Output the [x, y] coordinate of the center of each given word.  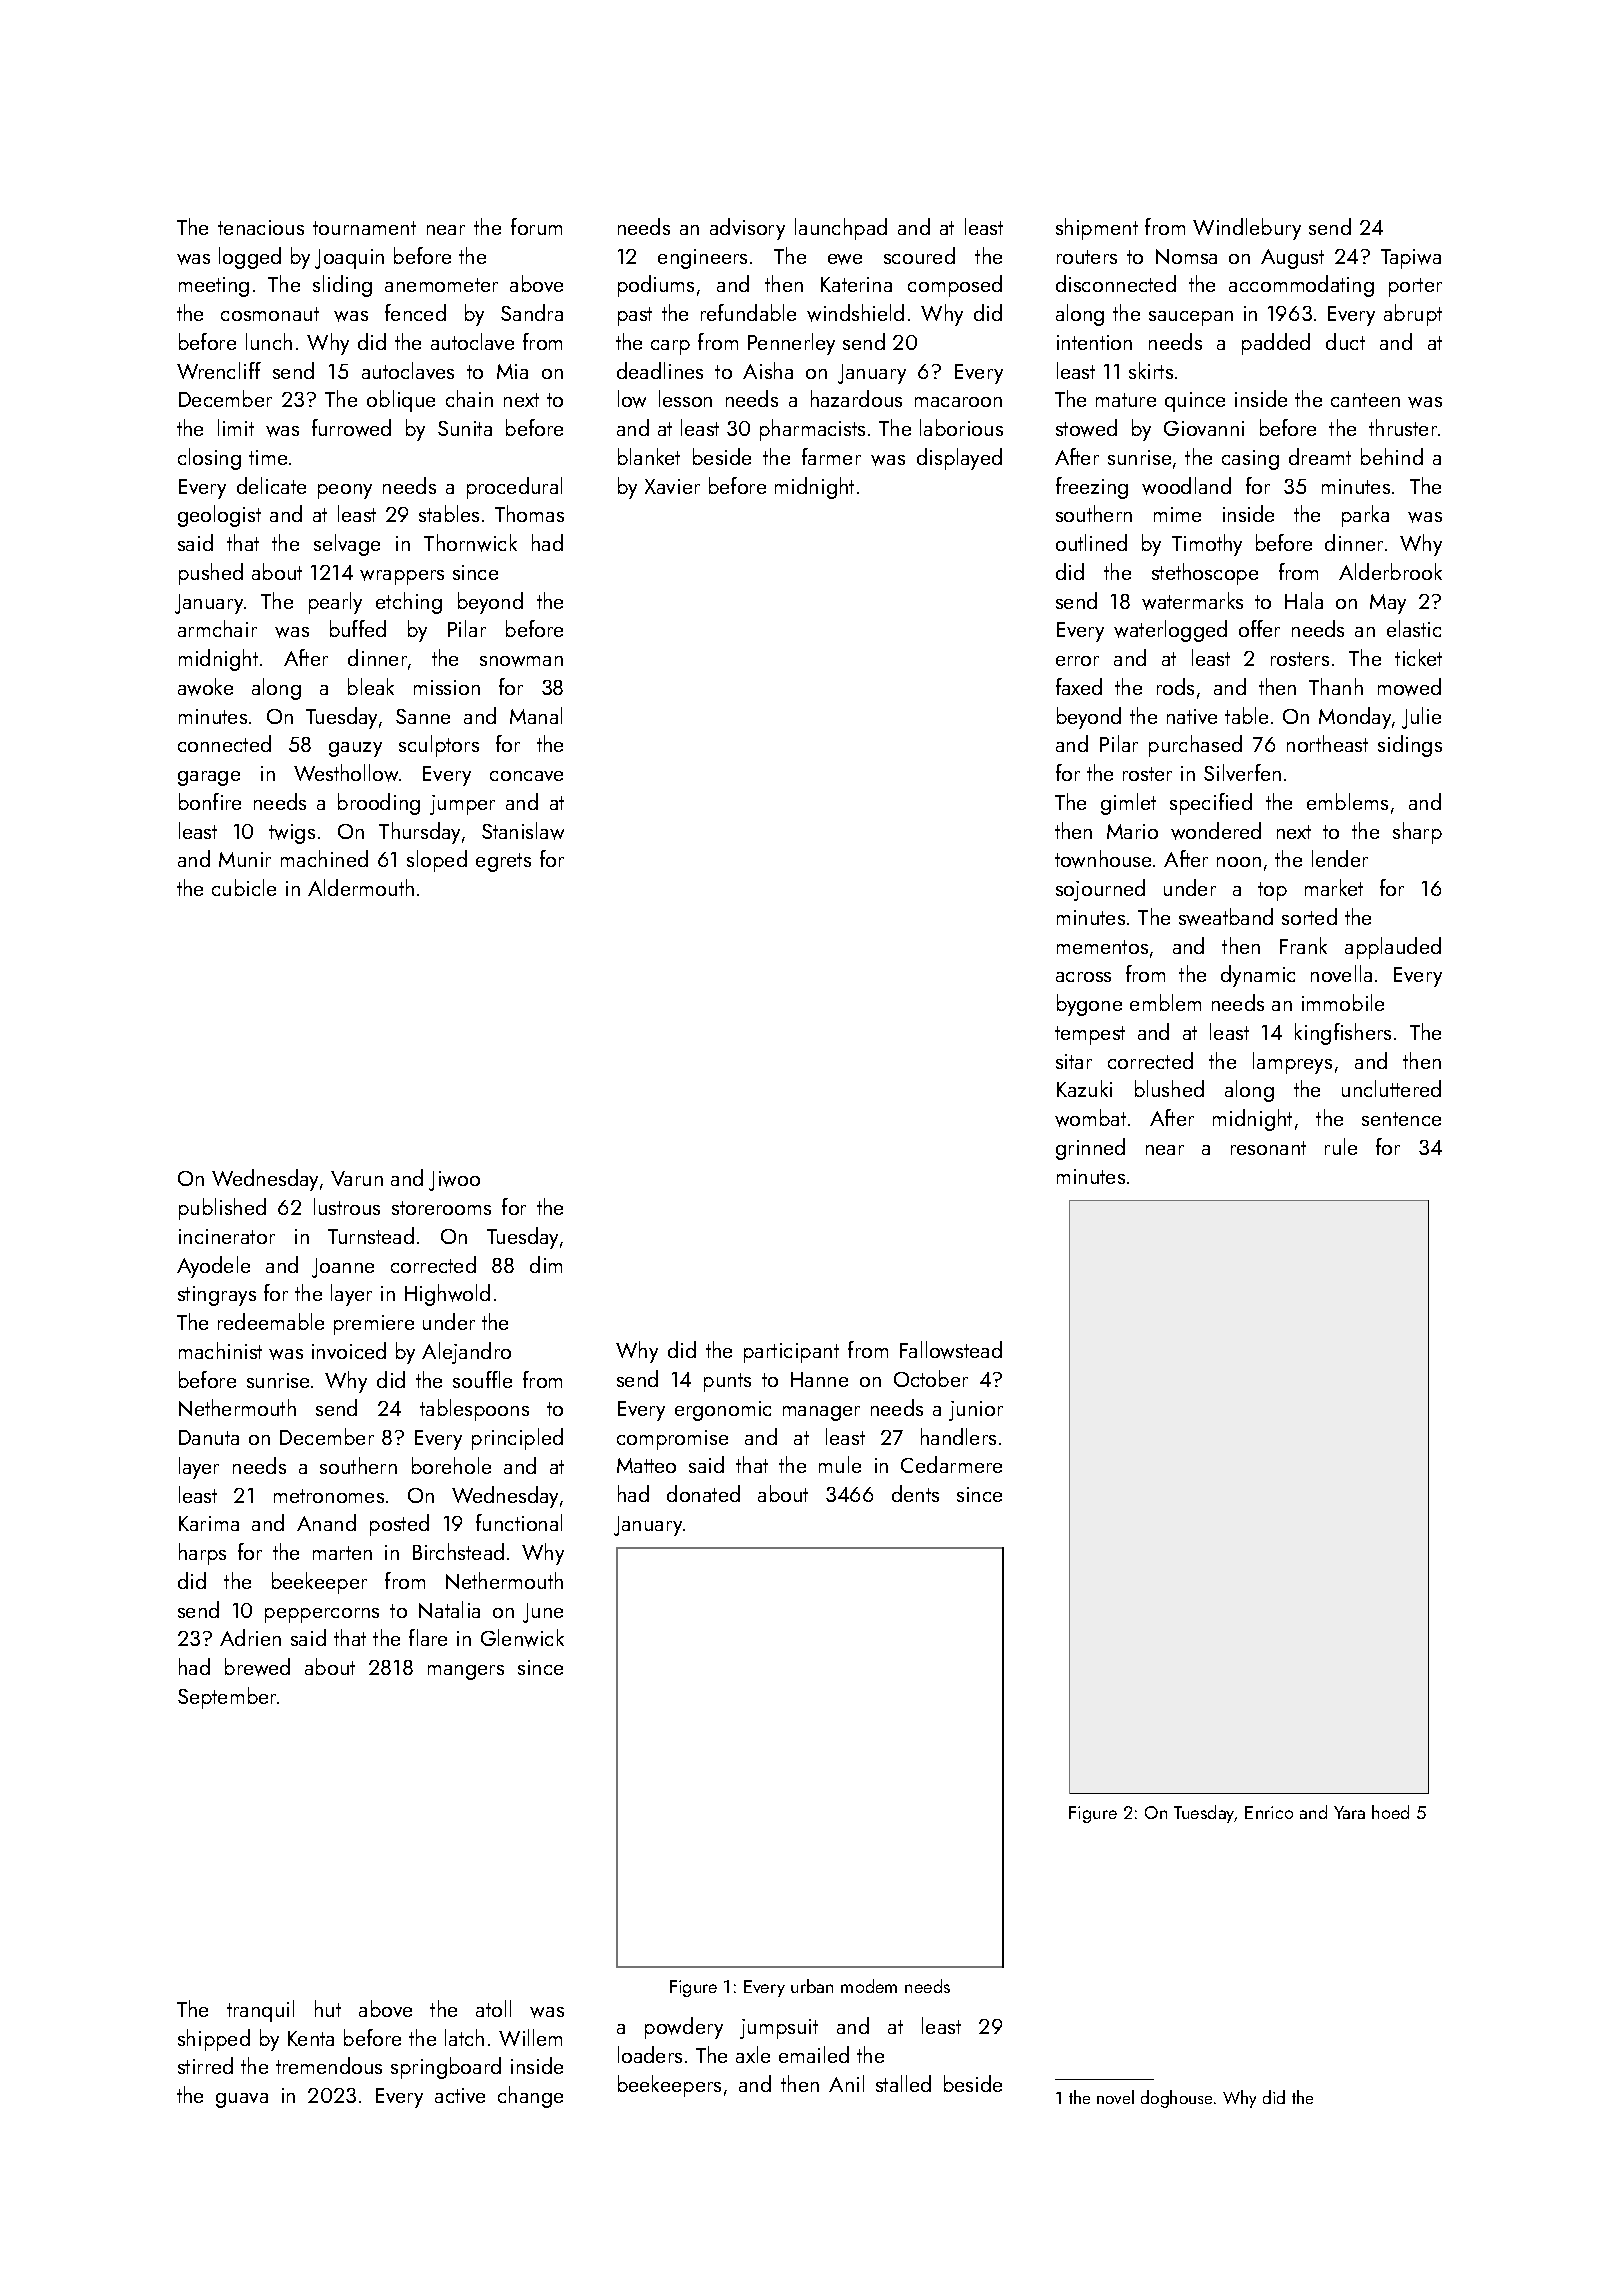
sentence [1401, 1119]
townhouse [1103, 859]
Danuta [209, 1437]
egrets [503, 862]
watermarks [1192, 601]
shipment [1097, 229]
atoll [493, 2008]
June [543, 1613]
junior [976, 1411]
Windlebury [1247, 229]
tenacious [261, 227]
